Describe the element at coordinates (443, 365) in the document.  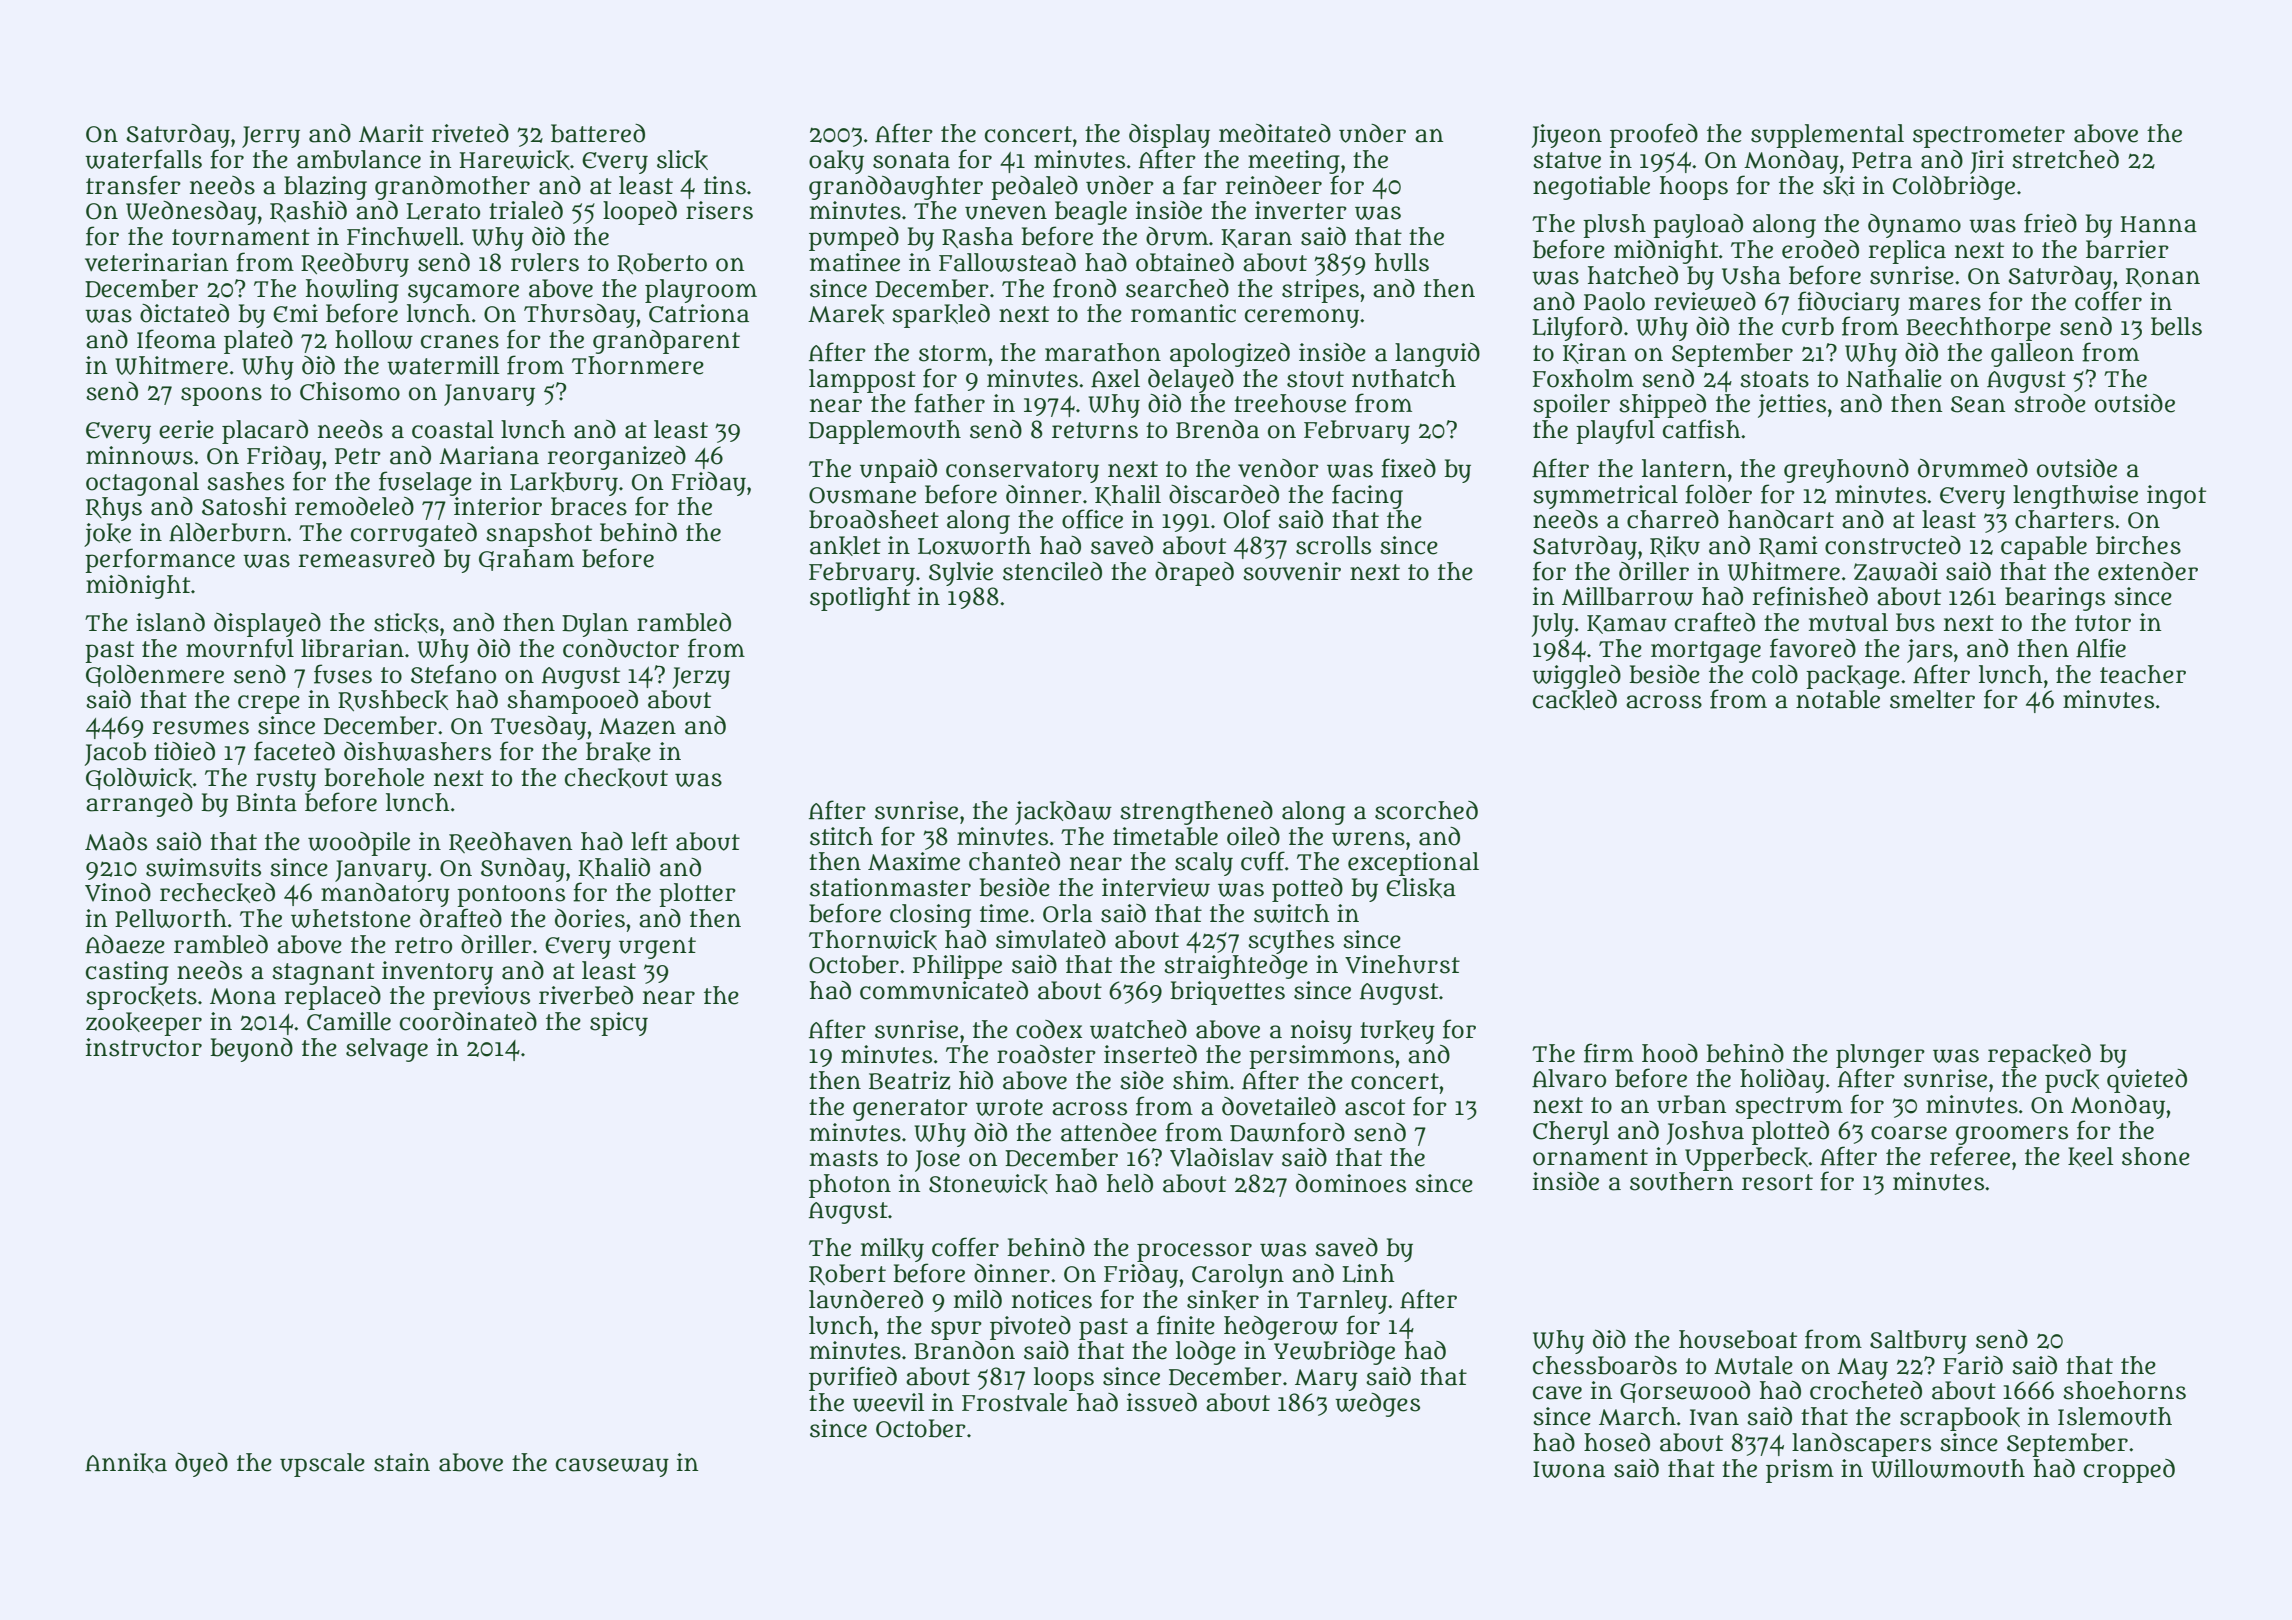
I see `watermill` at that location.
